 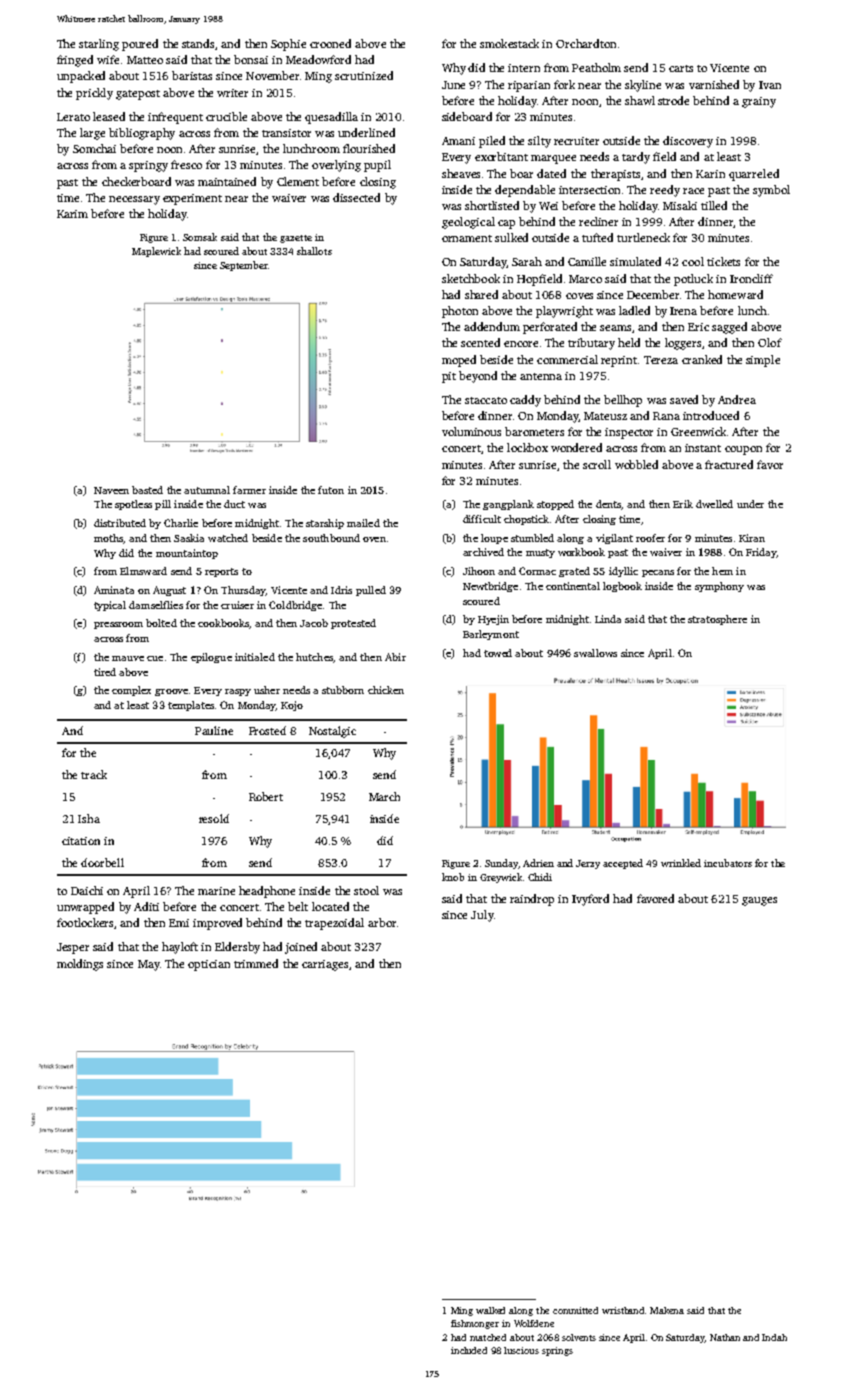 I want to click on gauges, so click(x=759, y=901).
